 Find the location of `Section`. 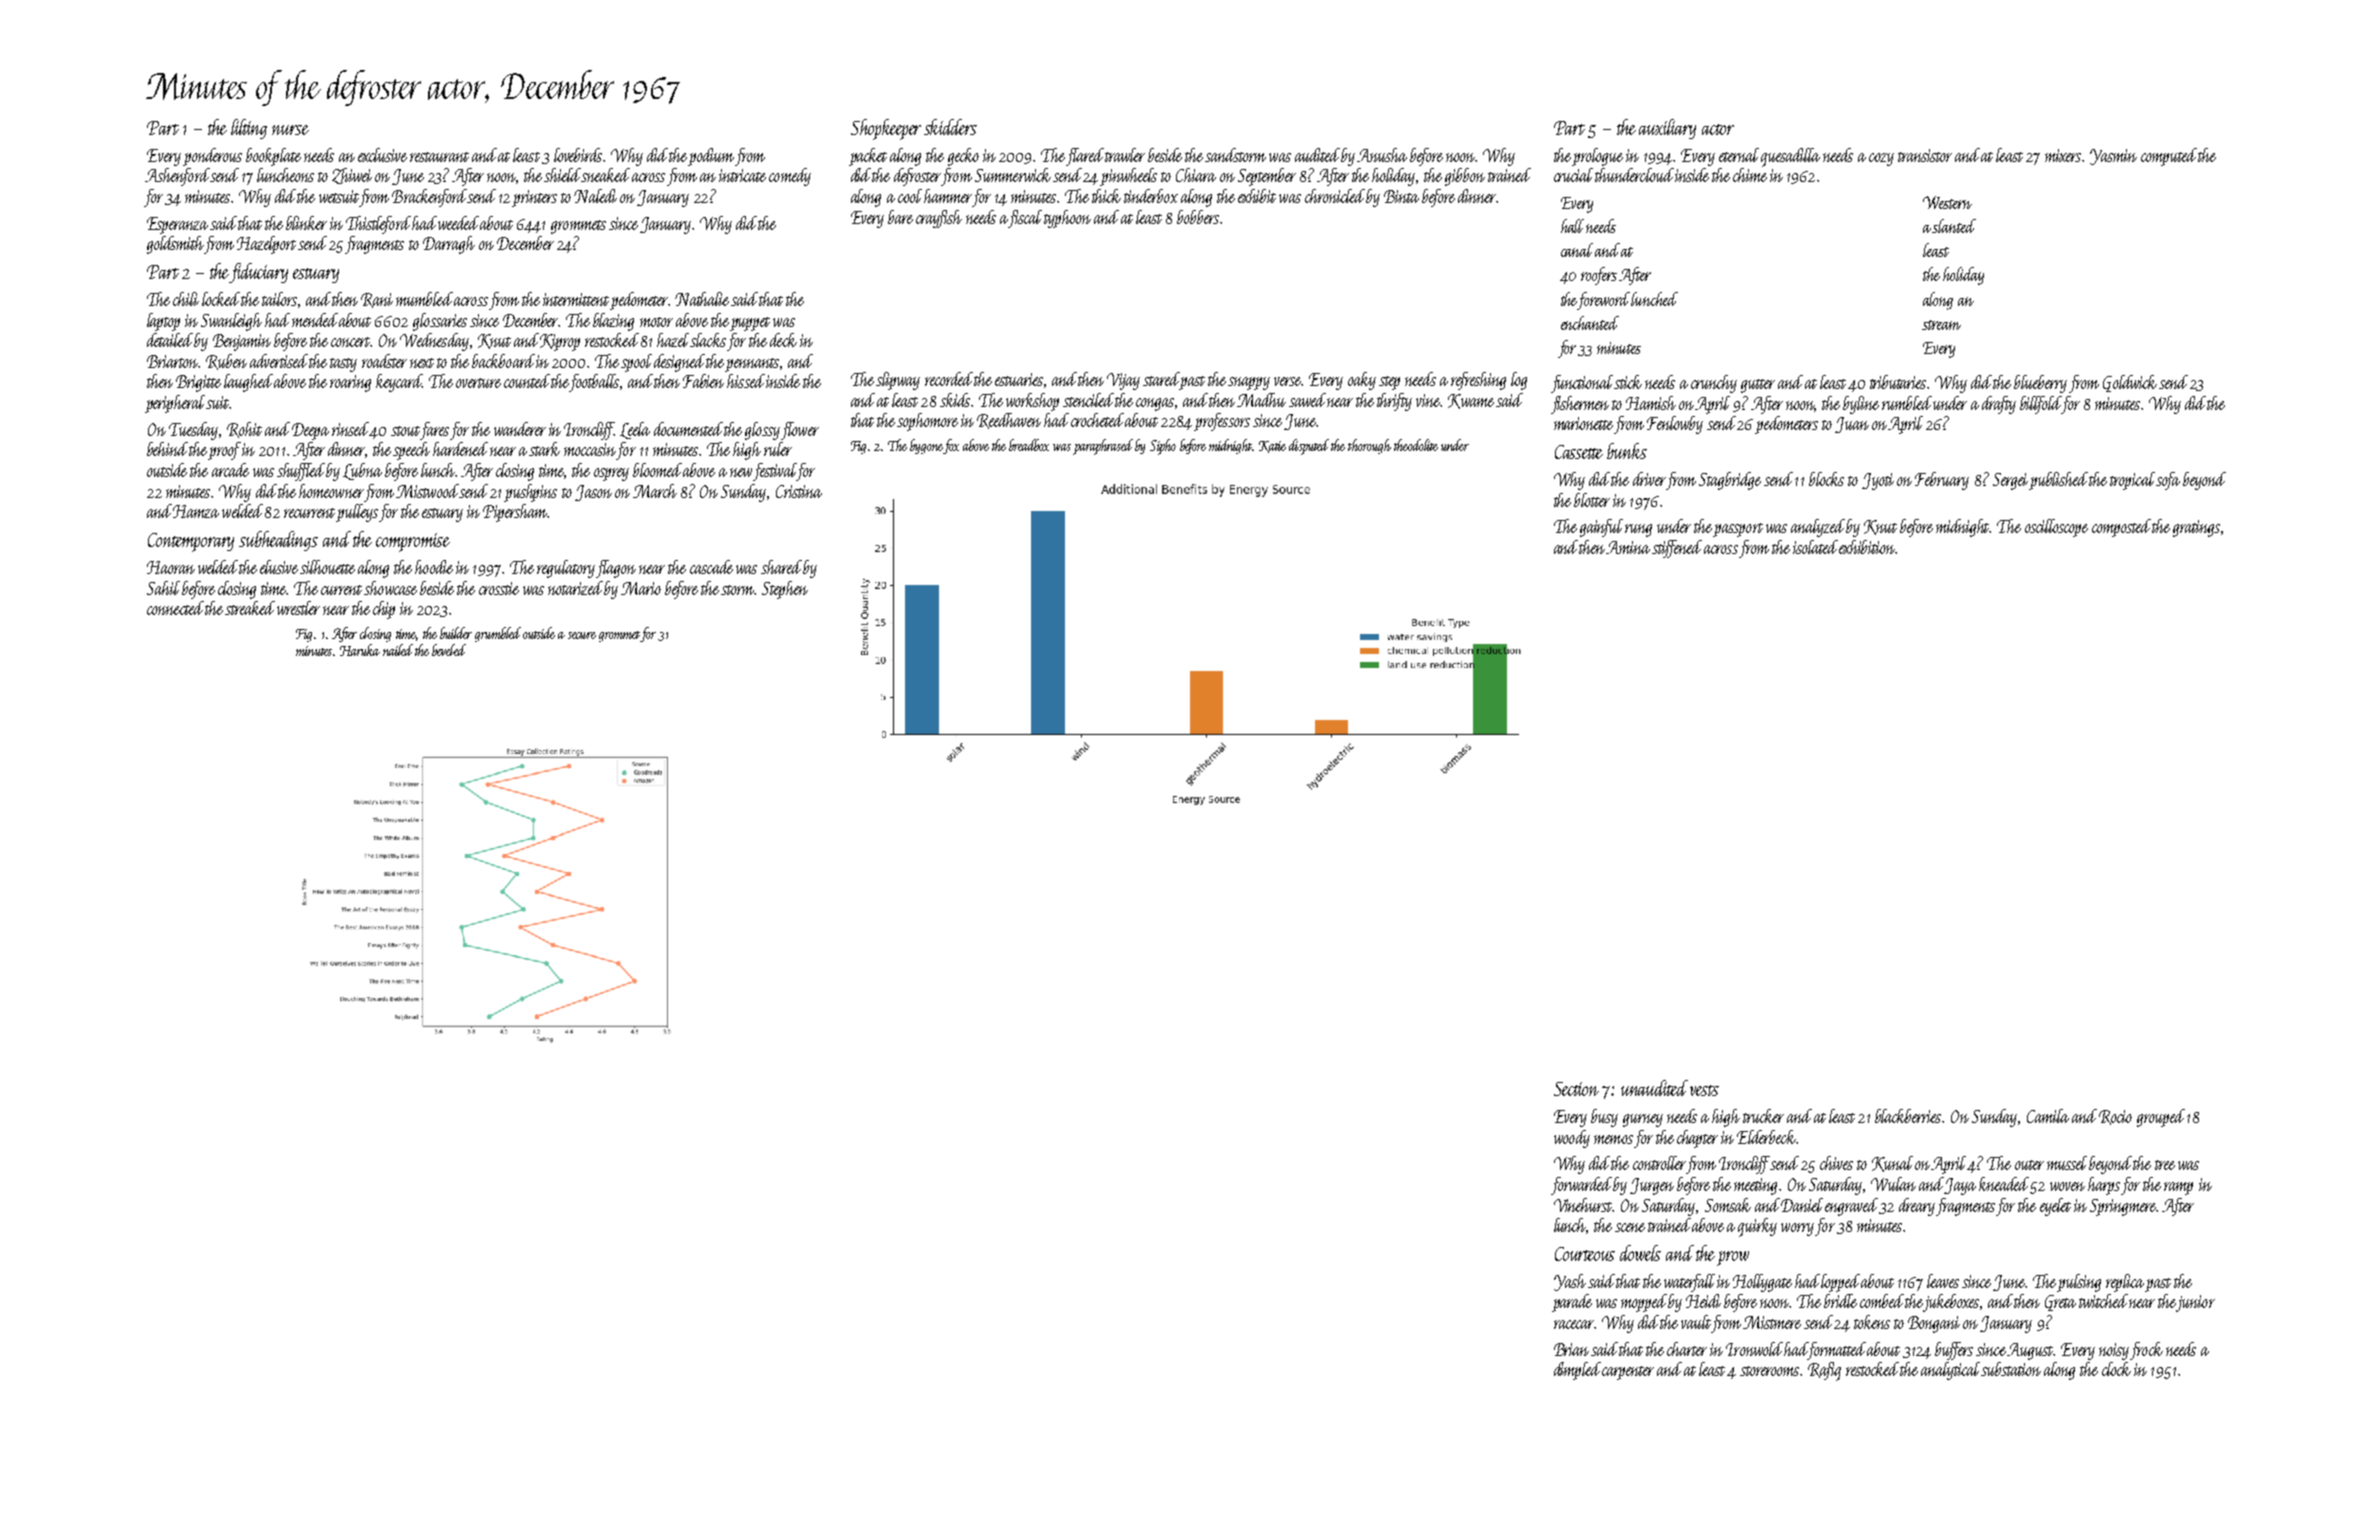

Section is located at coordinates (1576, 1089).
